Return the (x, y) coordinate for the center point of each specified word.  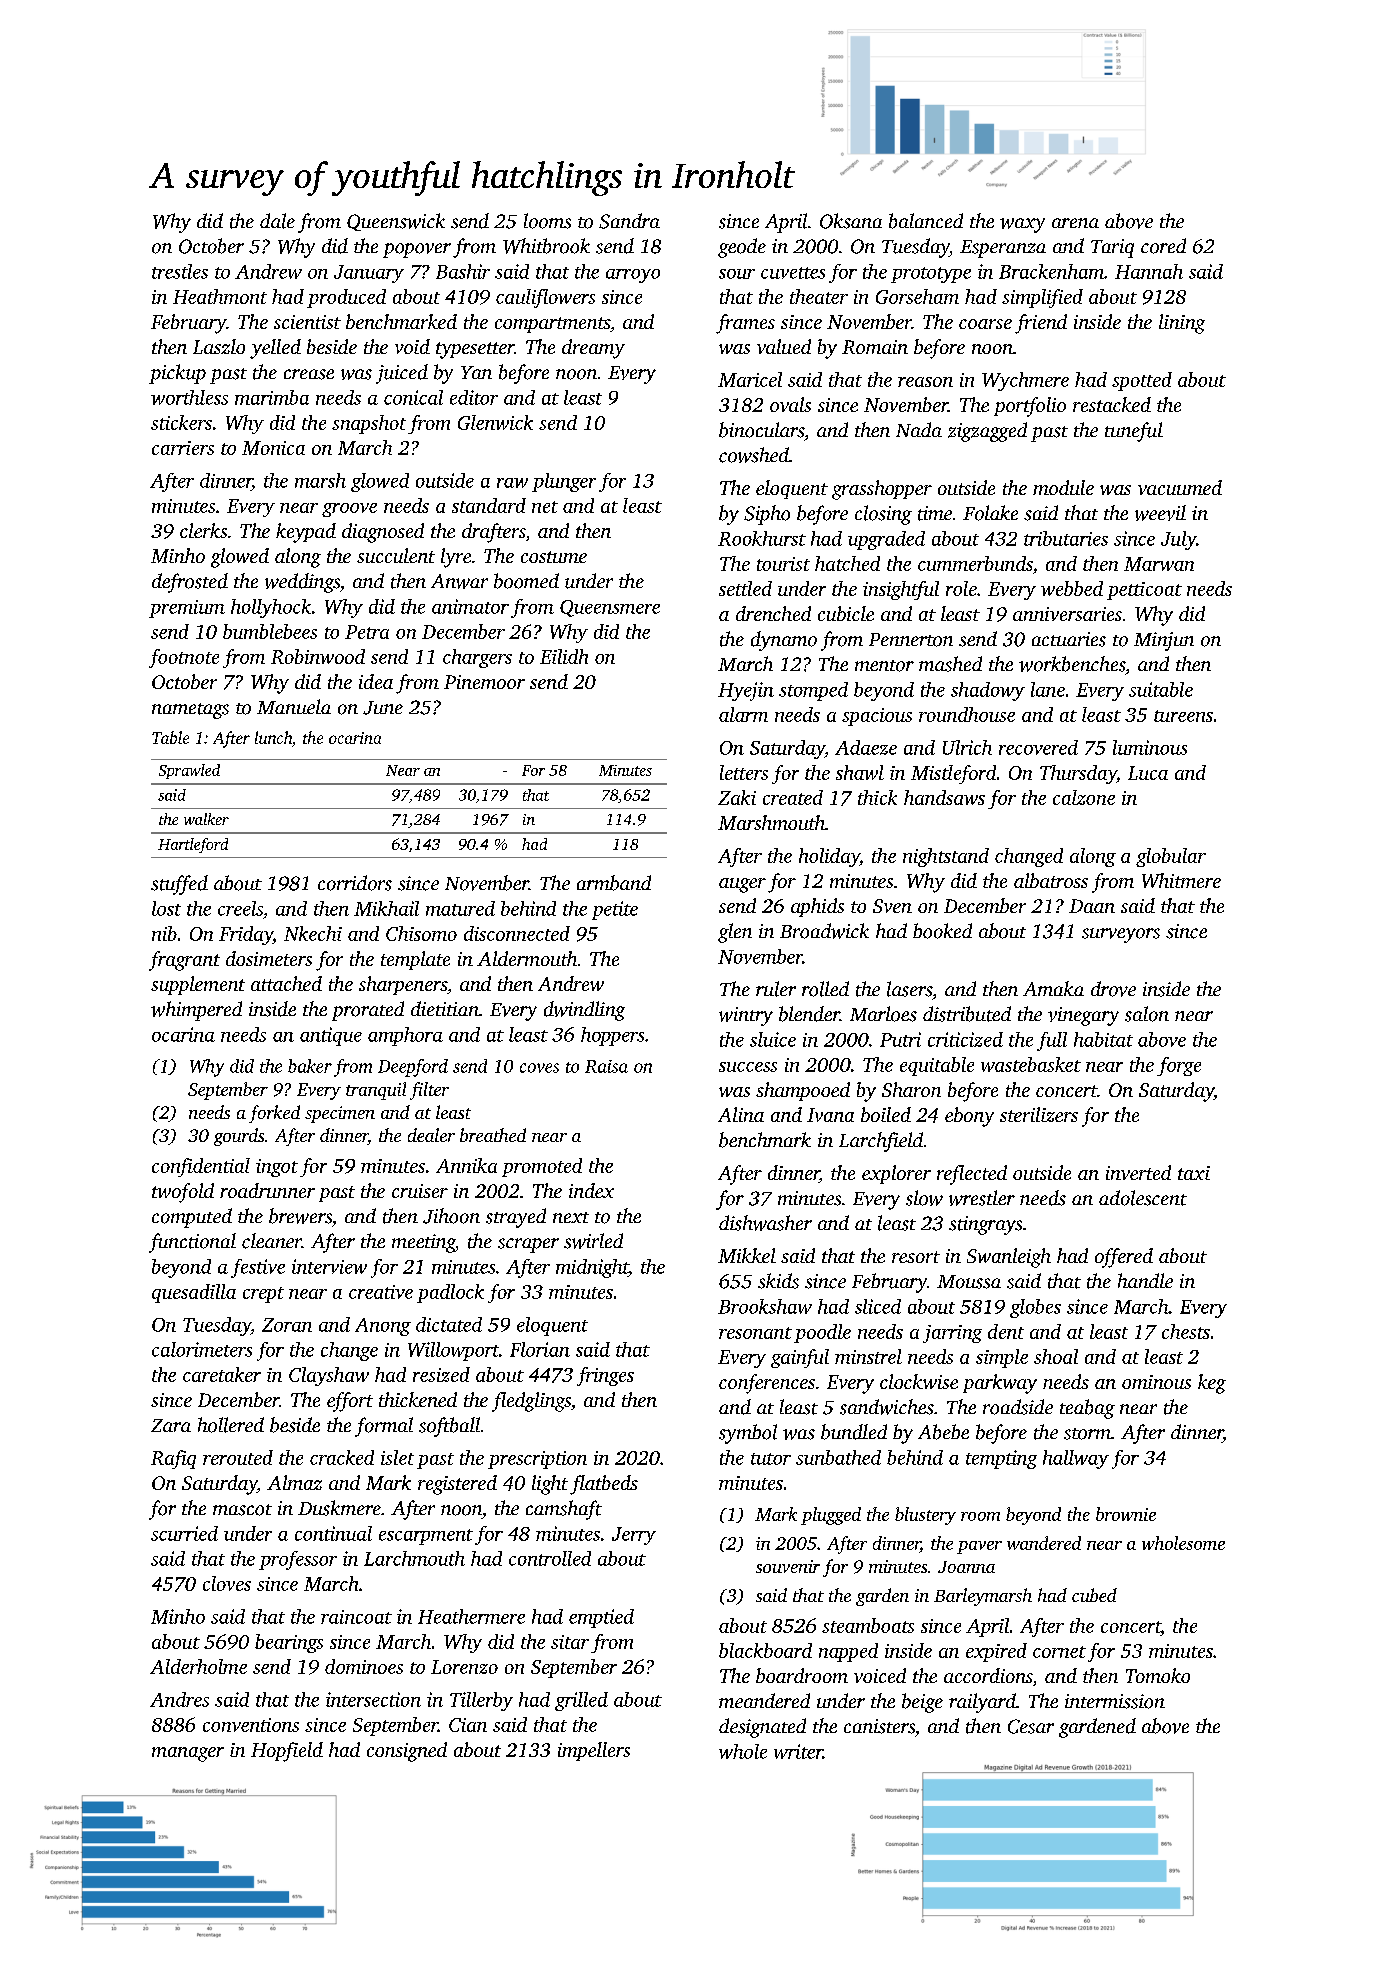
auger (742, 885)
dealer (431, 1135)
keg (1212, 1384)
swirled (593, 1241)
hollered (231, 1425)
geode (742, 248)
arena (1075, 223)
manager (188, 1754)
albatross (1051, 880)
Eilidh (564, 656)
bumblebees (270, 631)
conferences (767, 1384)
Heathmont (220, 296)
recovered (1038, 747)
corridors (355, 883)
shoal (1056, 1356)
